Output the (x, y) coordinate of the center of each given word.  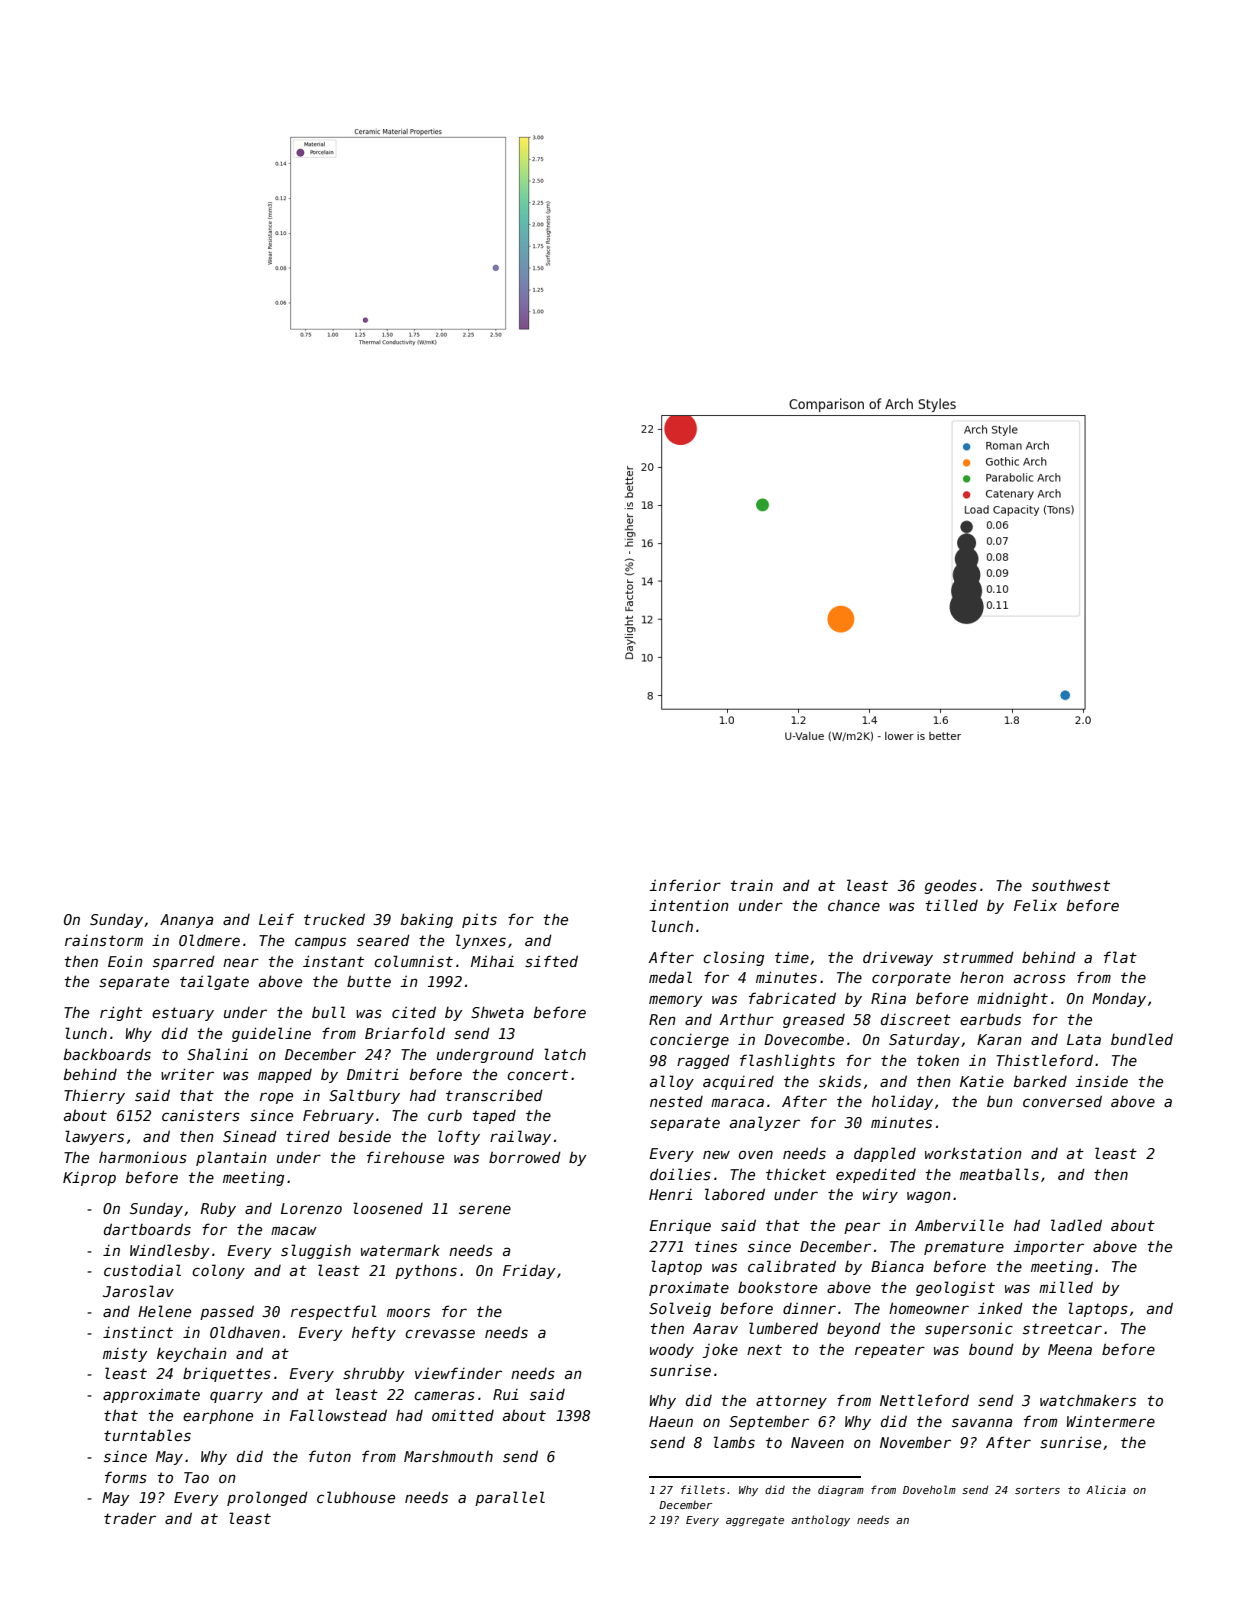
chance (854, 905)
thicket (796, 1174)
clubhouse (356, 1497)
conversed (1062, 1101)
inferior (685, 885)
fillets (703, 1489)
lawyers (94, 1137)
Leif (276, 919)
